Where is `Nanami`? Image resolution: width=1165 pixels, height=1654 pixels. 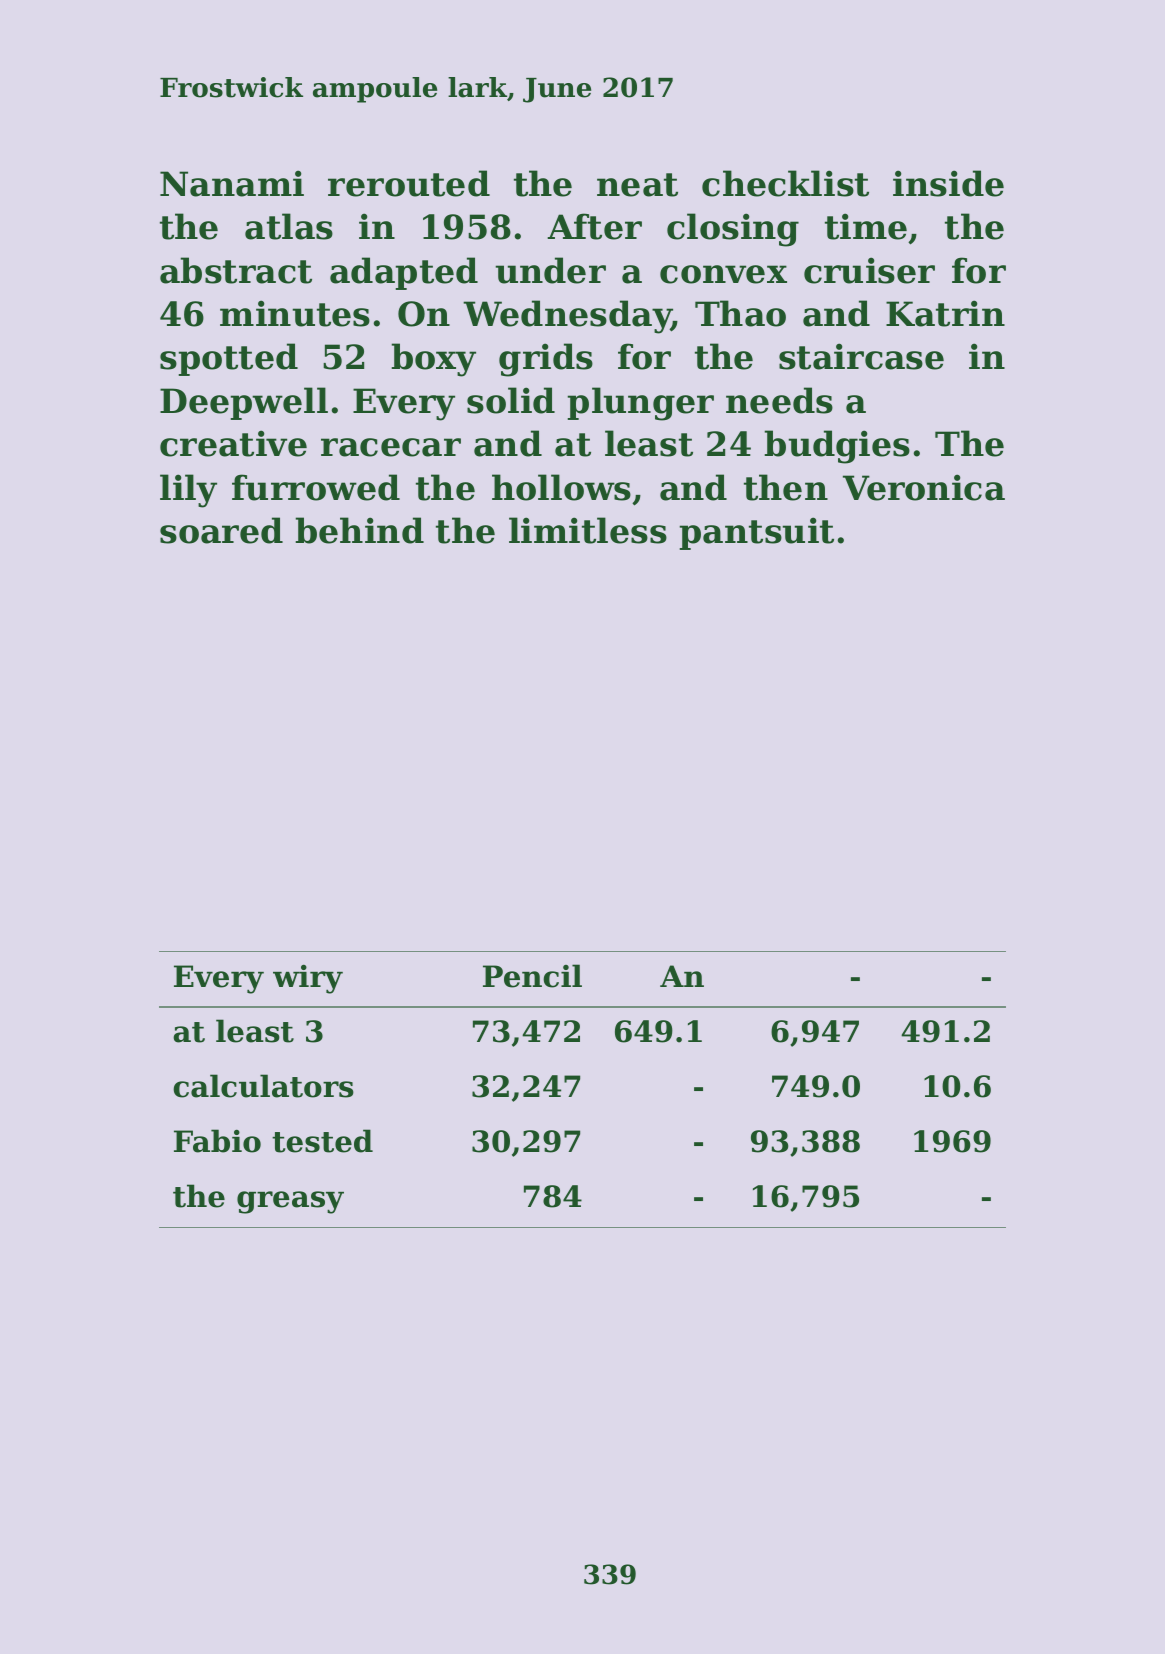
Nanami is located at coordinates (232, 183).
